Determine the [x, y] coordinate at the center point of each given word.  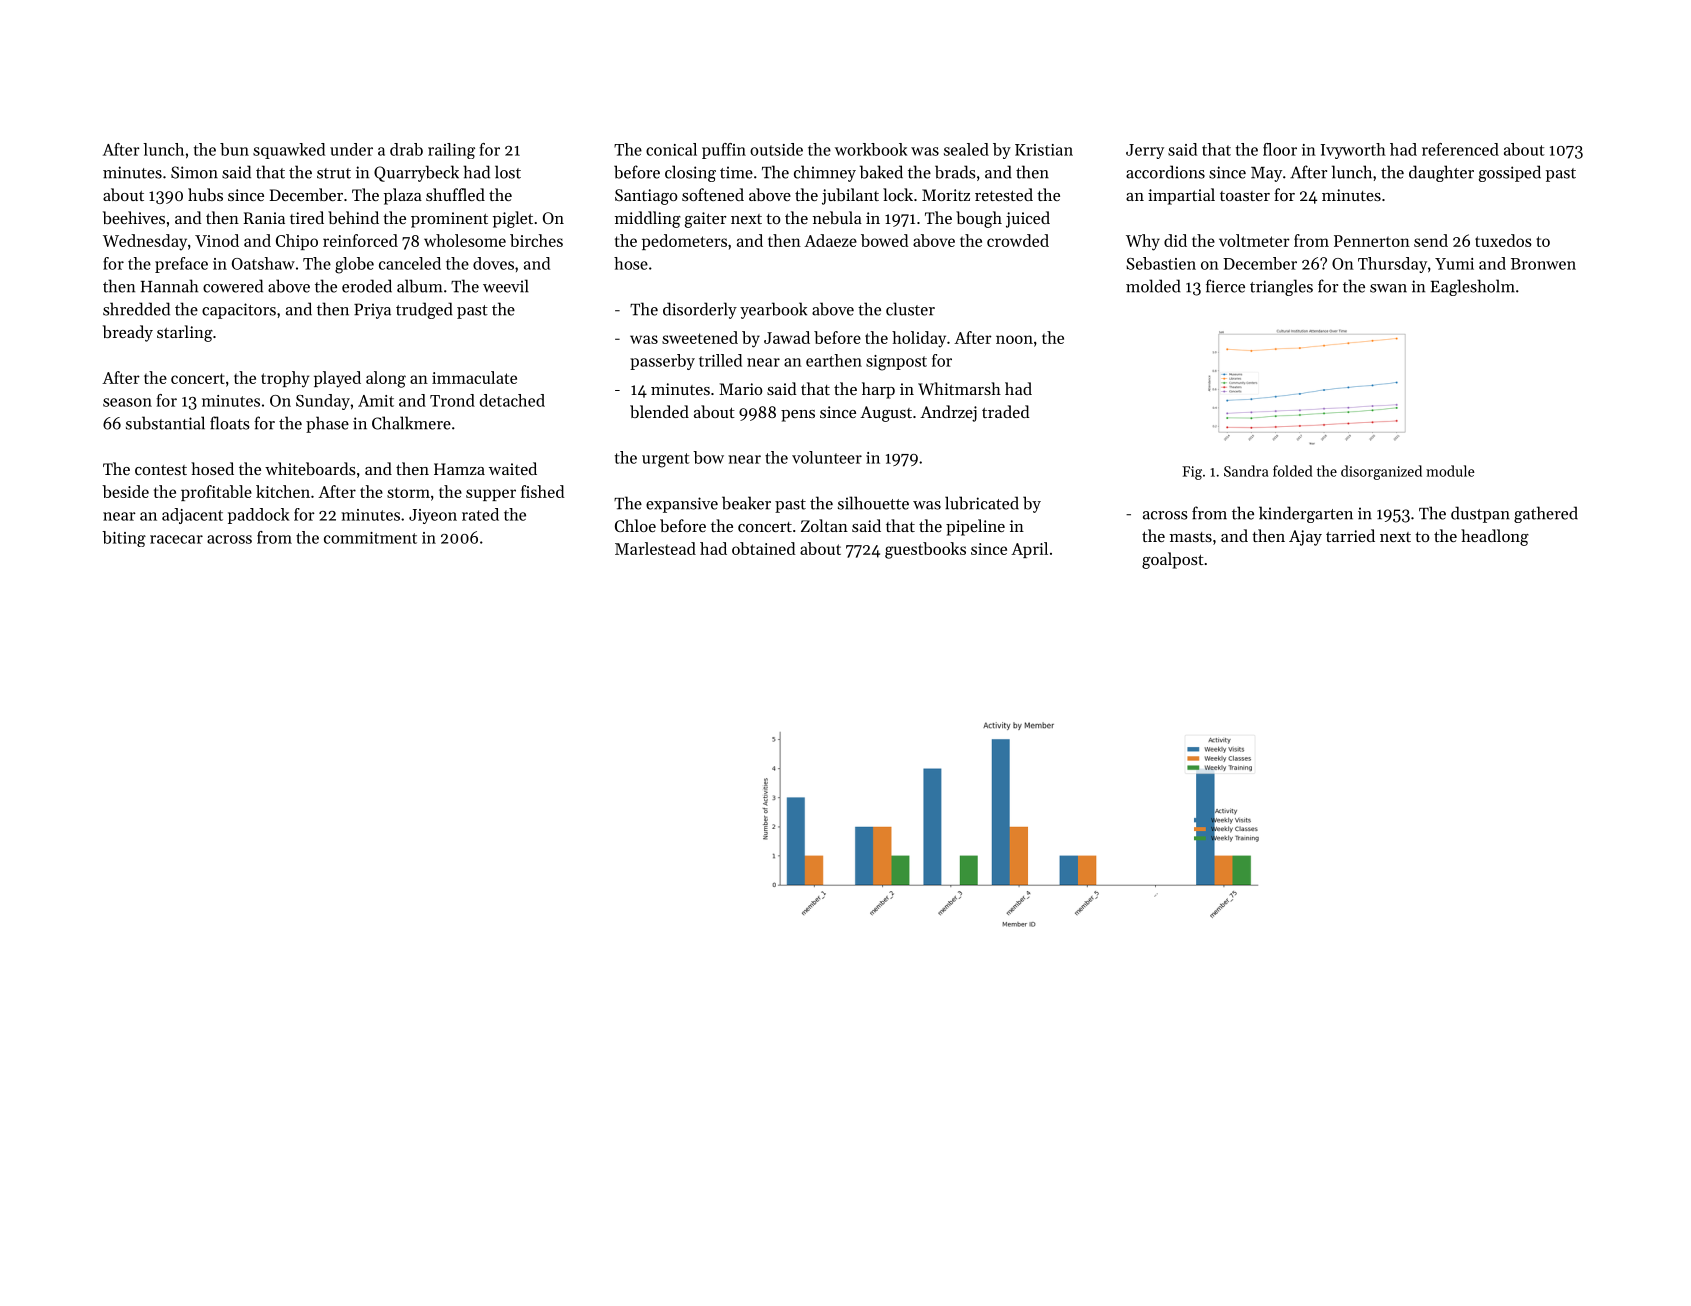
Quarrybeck [416, 173]
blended [659, 411]
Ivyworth [1353, 151]
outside [776, 149]
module [1450, 471]
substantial [165, 423]
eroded [367, 286]
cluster [910, 309]
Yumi [1454, 264]
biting [124, 539]
